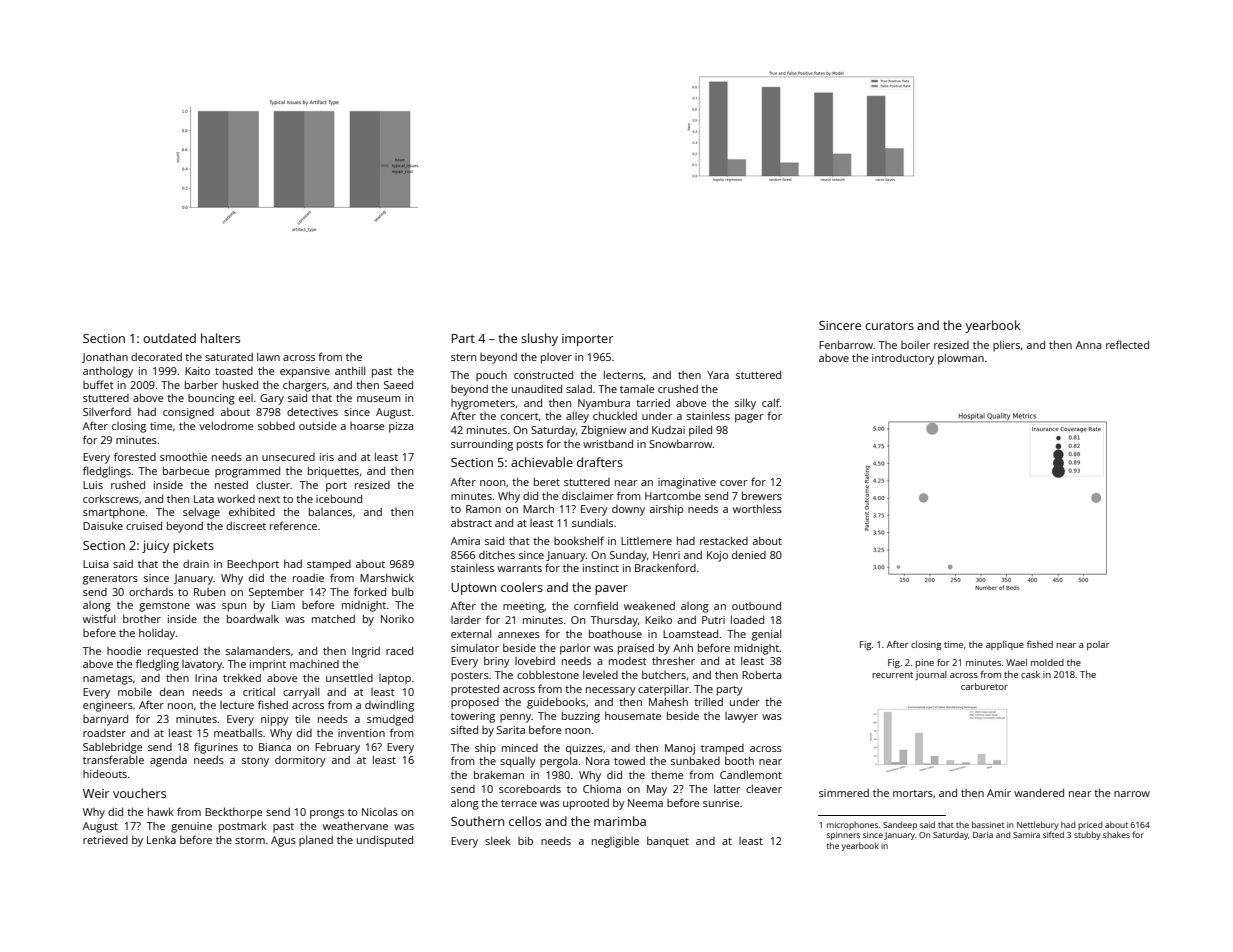  What do you see at coordinates (169, 338) in the image?
I see `outdated` at bounding box center [169, 338].
